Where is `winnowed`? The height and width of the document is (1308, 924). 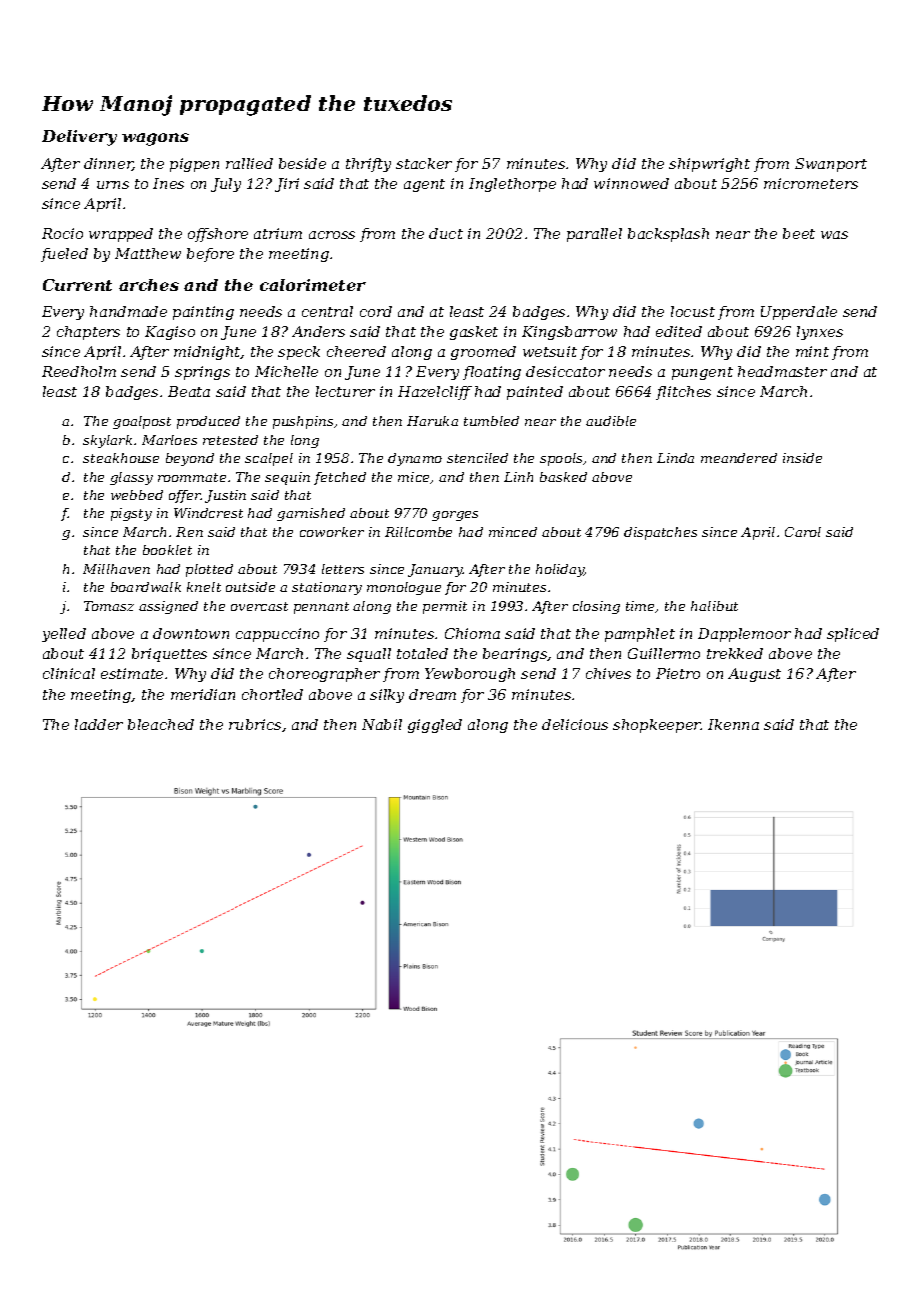 winnowed is located at coordinates (631, 183).
